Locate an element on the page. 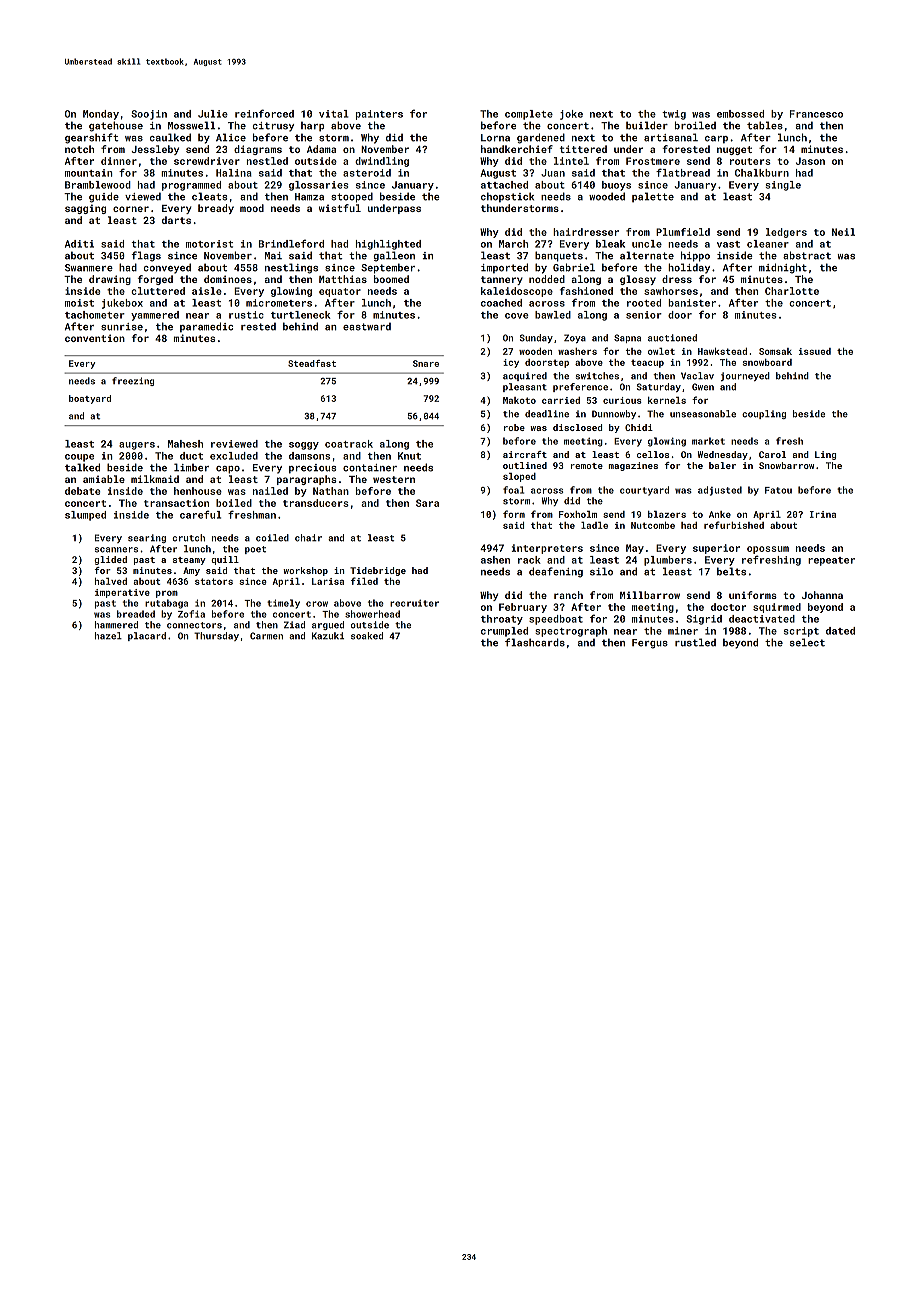 The width and height of the document is (924, 1308). attached is located at coordinates (504, 185).
